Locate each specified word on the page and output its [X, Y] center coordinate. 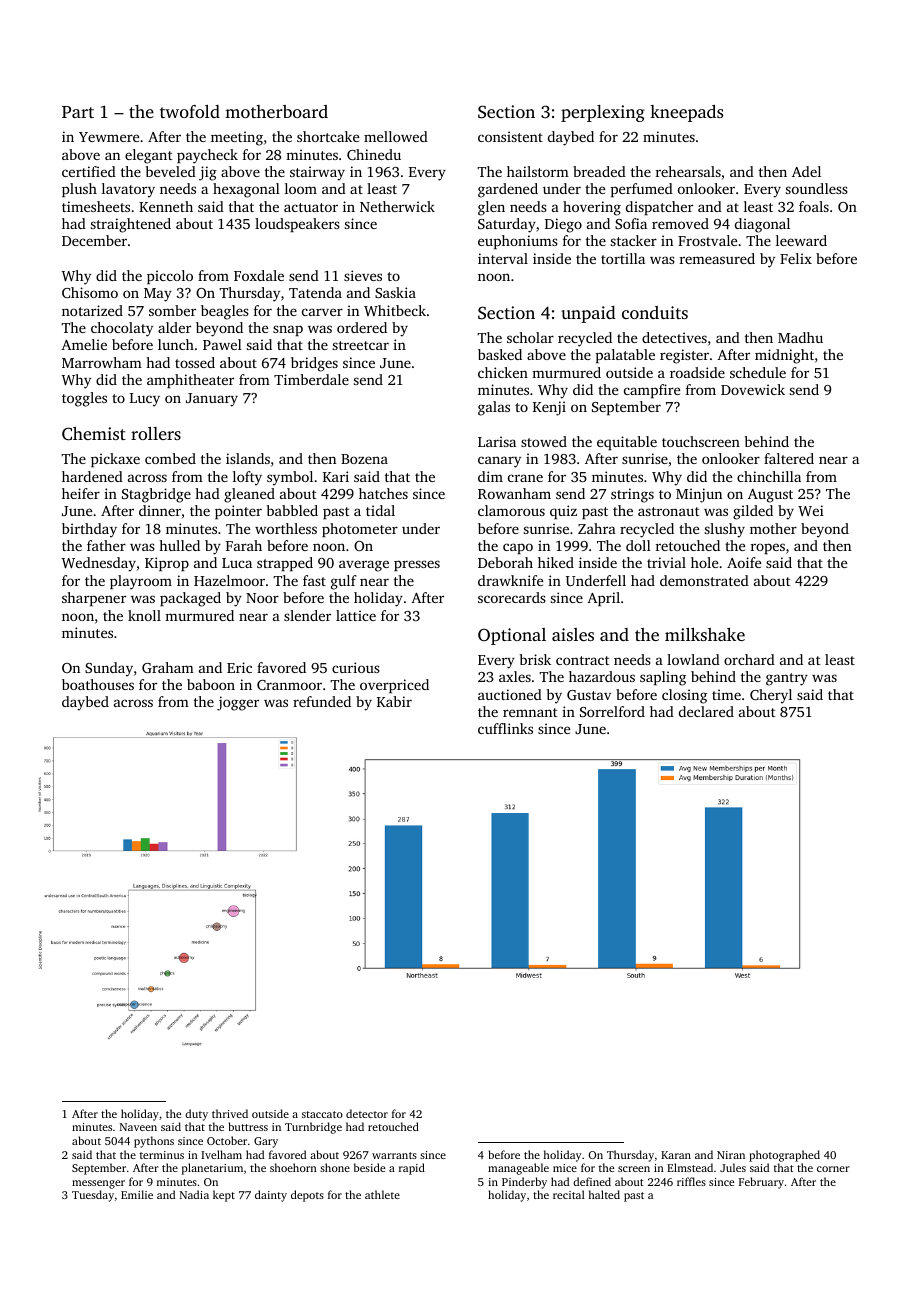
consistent [510, 136]
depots [307, 1196]
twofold [190, 111]
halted [604, 1194]
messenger [98, 1184]
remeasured [717, 258]
